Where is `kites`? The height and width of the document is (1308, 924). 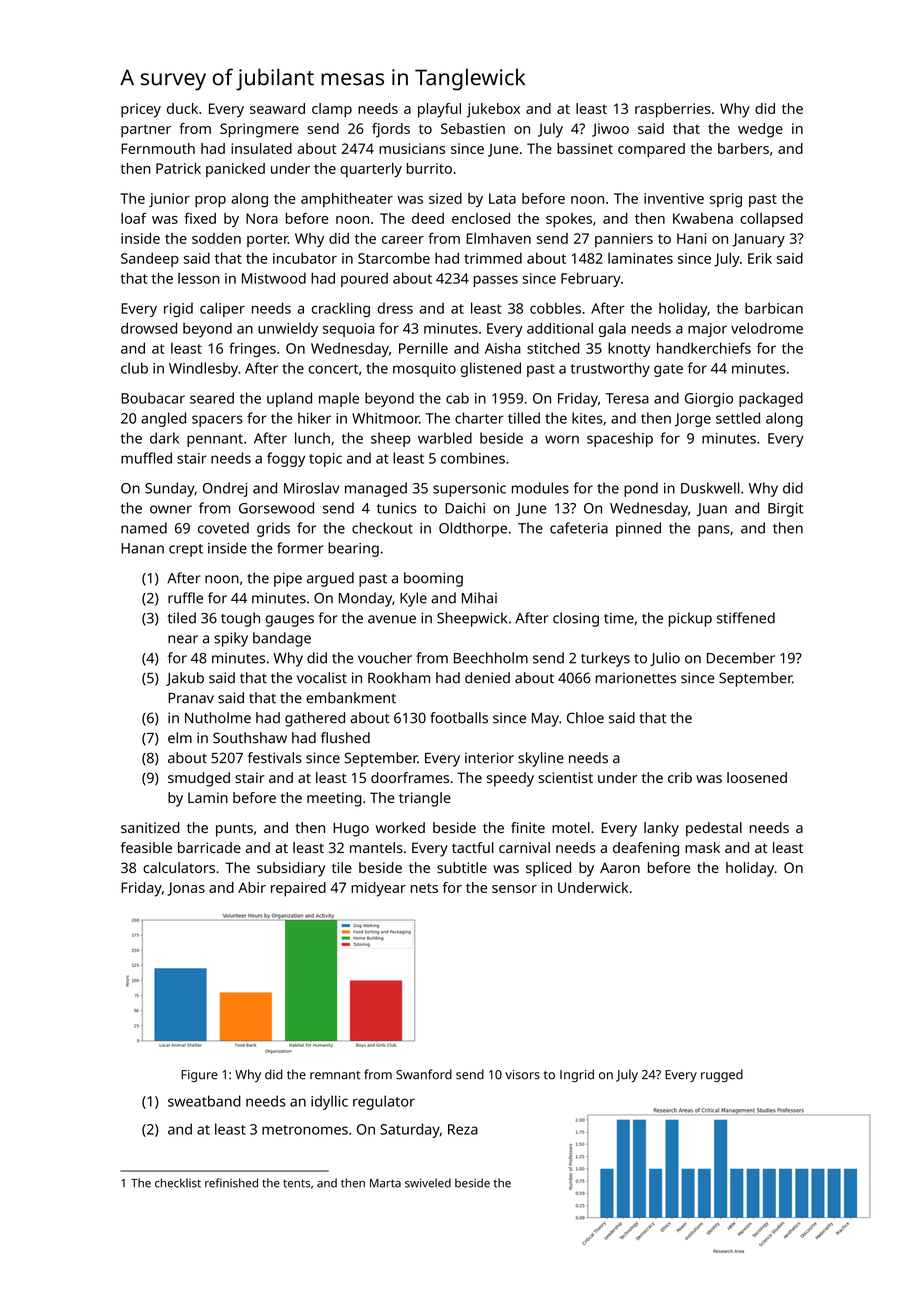
kites is located at coordinates (587, 418).
